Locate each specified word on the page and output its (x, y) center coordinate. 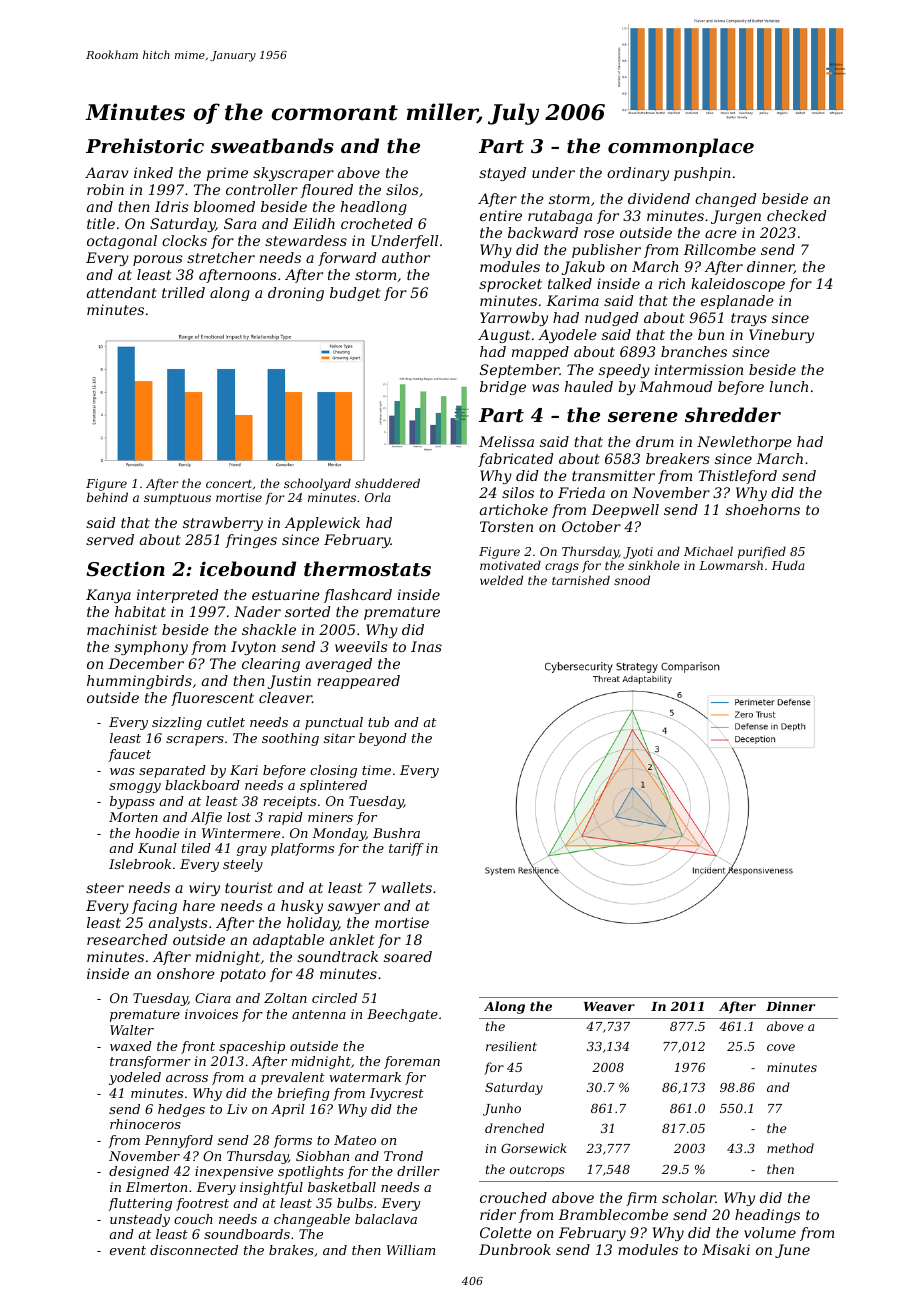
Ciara (213, 998)
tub (378, 722)
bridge (503, 388)
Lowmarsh (731, 565)
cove (781, 1047)
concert (229, 484)
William (411, 1250)
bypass (132, 802)
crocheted (377, 223)
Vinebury (781, 336)
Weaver (609, 1006)
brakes (291, 1250)
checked (797, 215)
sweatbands (272, 146)
